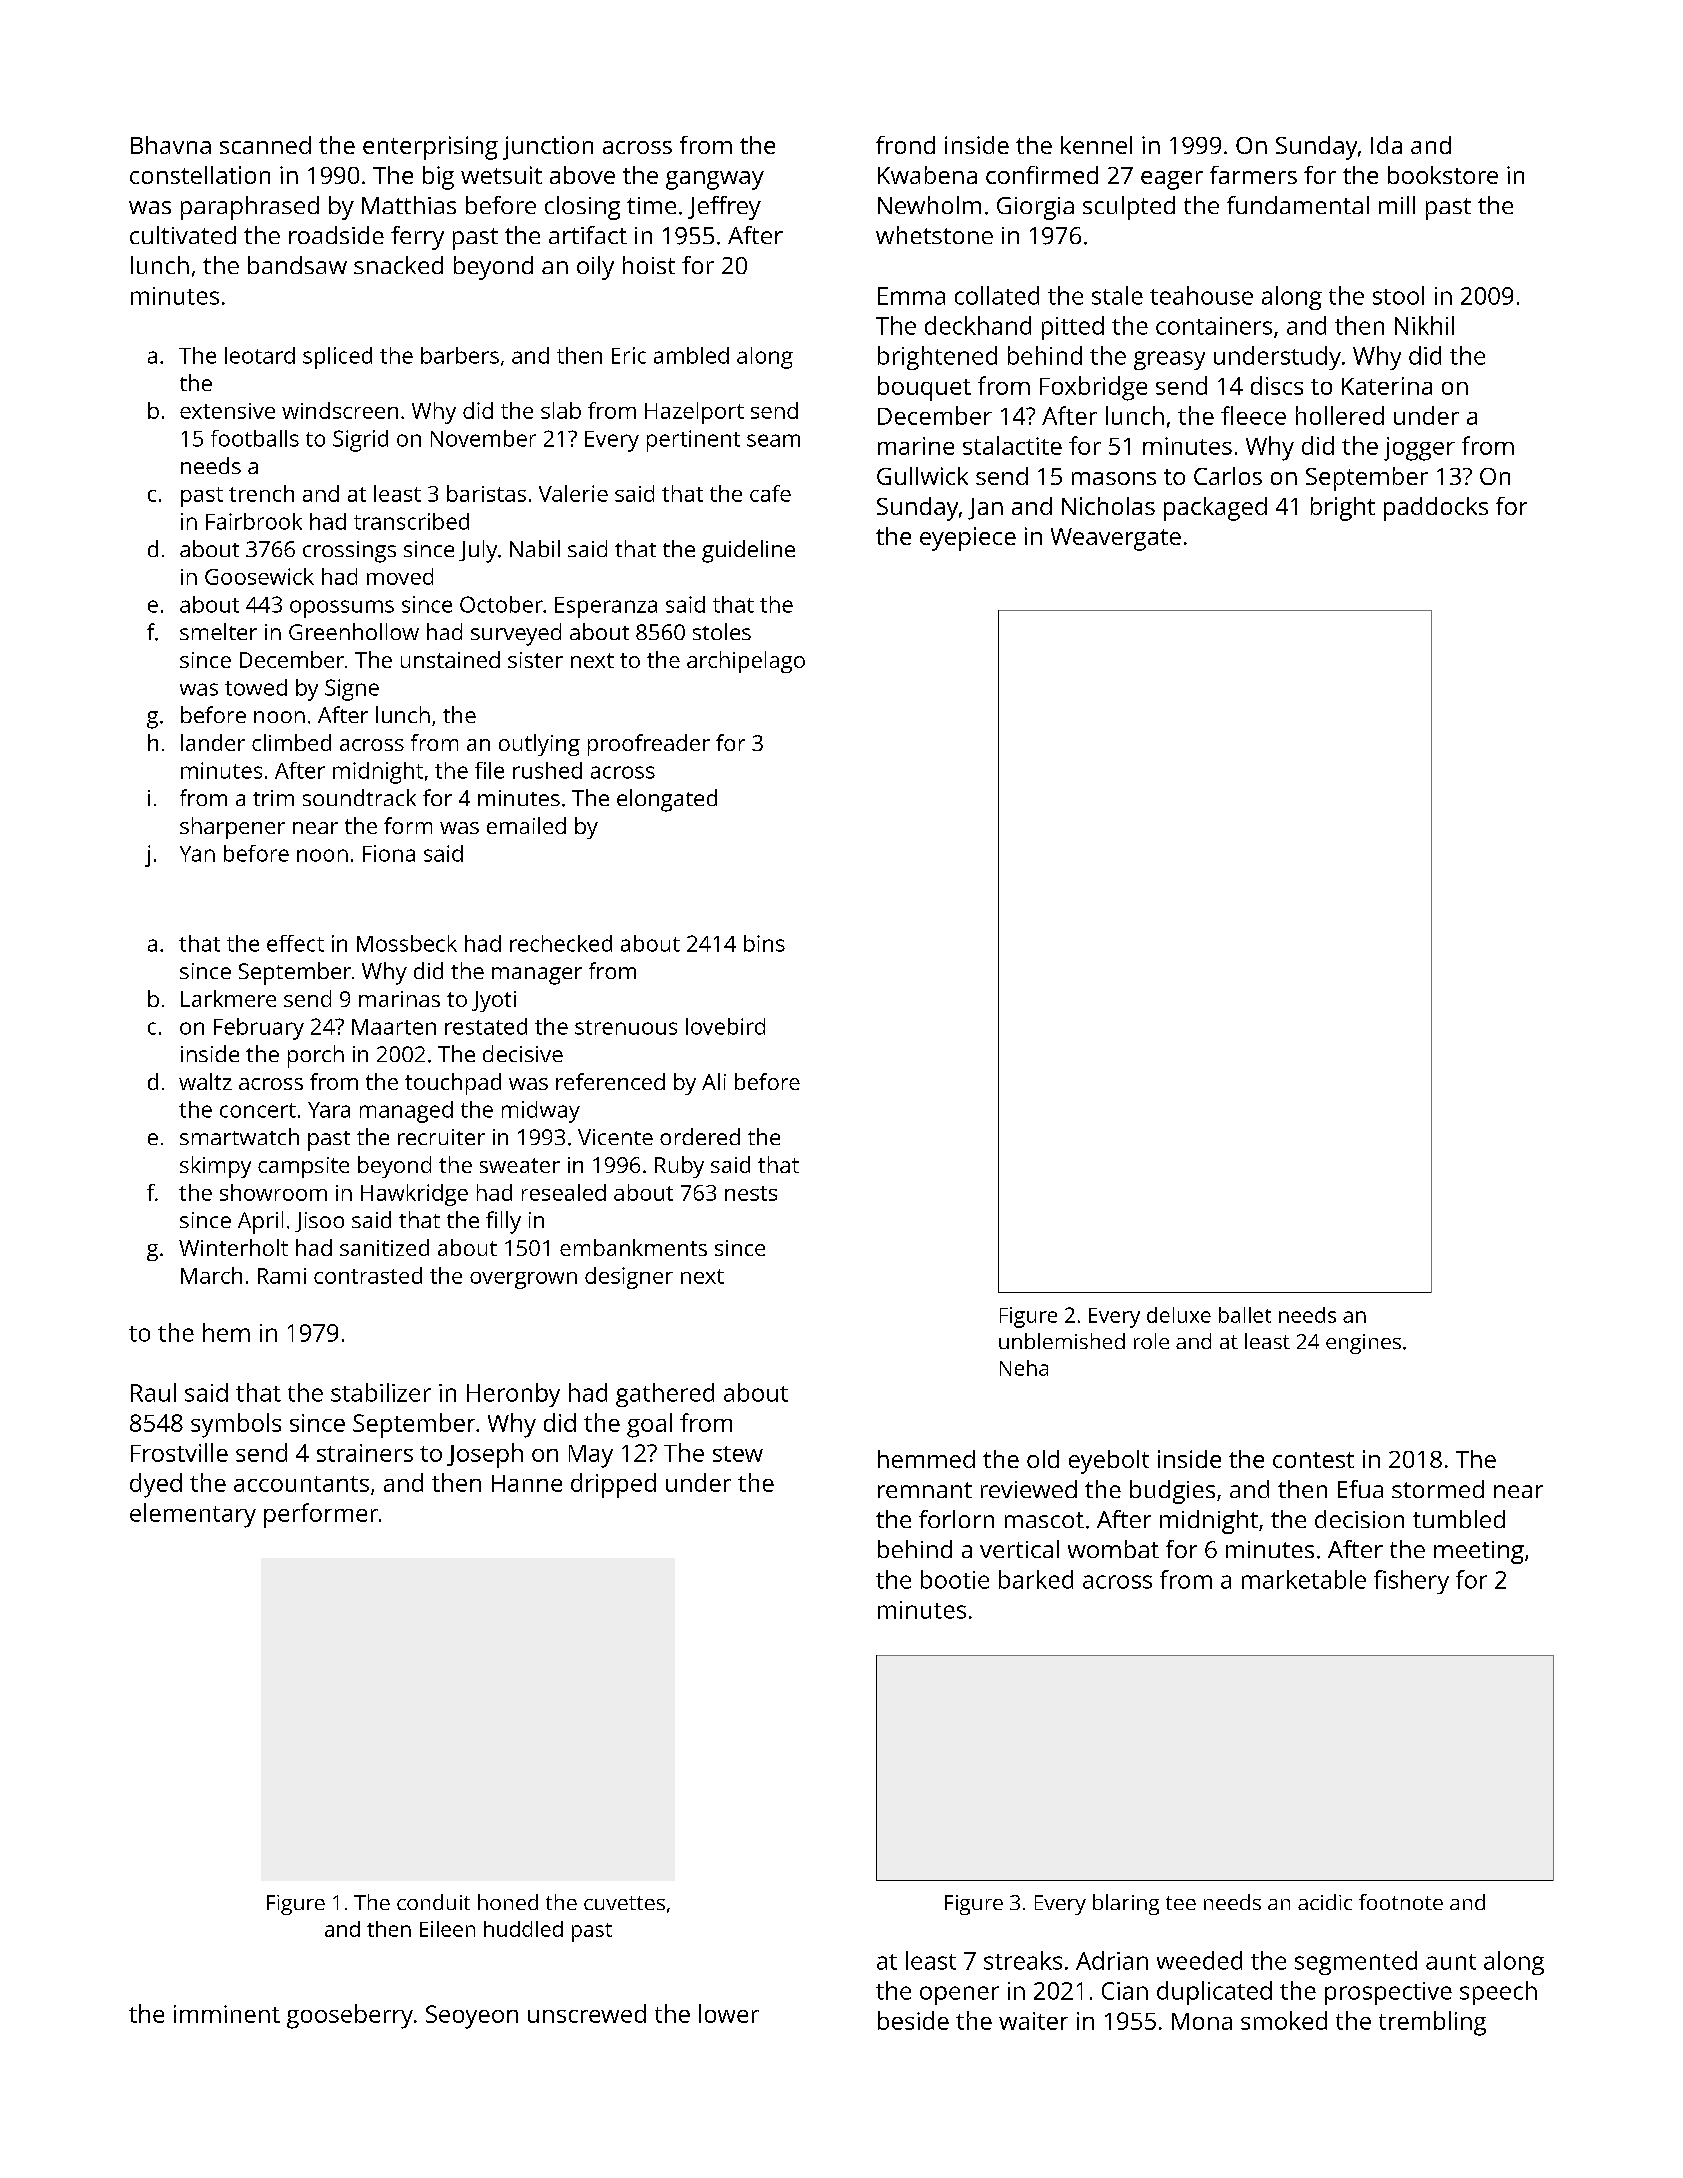  What do you see at coordinates (1436, 509) in the screenshot?
I see `paddocks` at bounding box center [1436, 509].
